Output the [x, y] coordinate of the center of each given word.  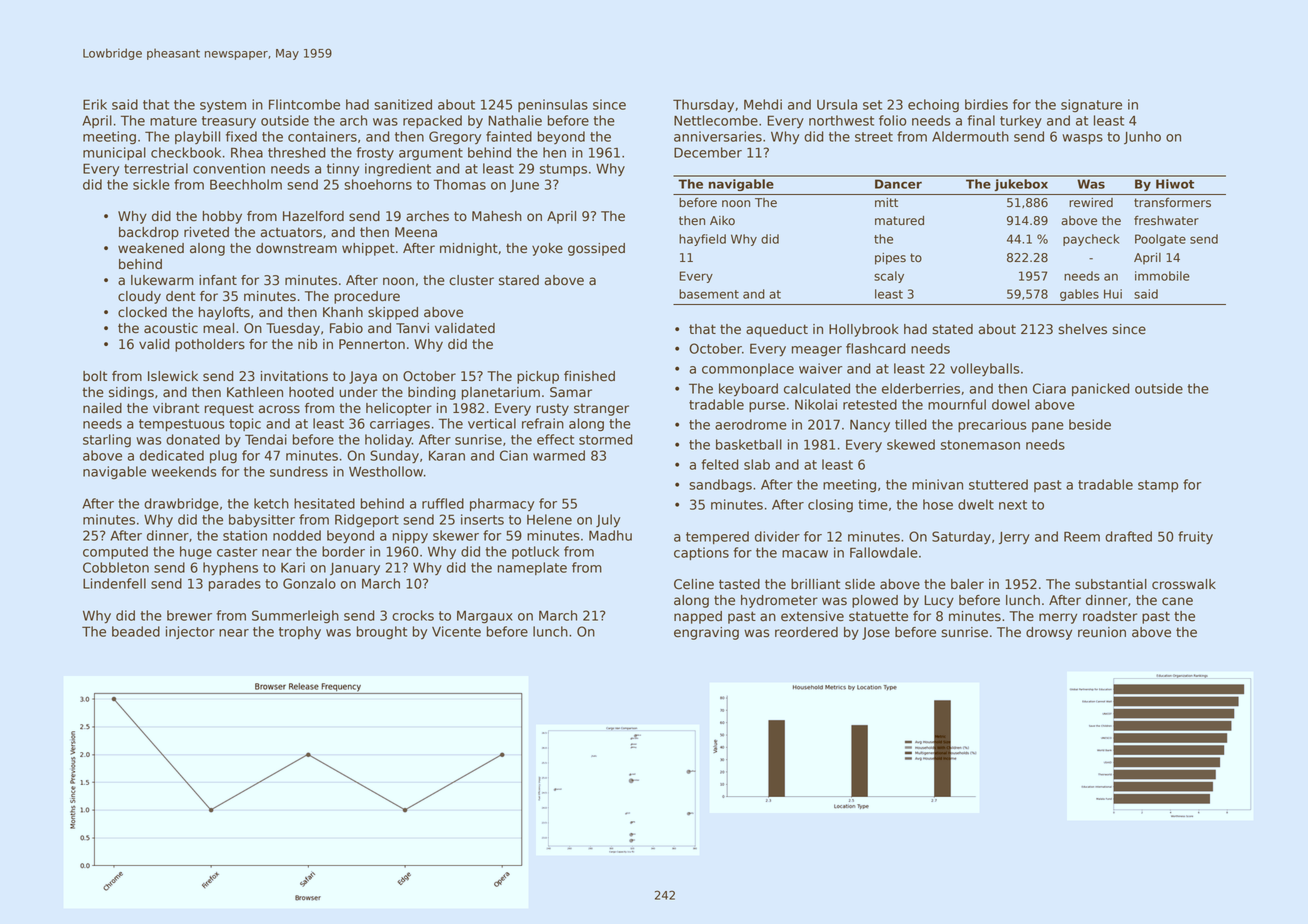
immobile [1162, 276]
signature [1091, 105]
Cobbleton [116, 567]
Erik [95, 104]
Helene [549, 519]
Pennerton [372, 344]
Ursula [837, 104]
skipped [393, 313]
